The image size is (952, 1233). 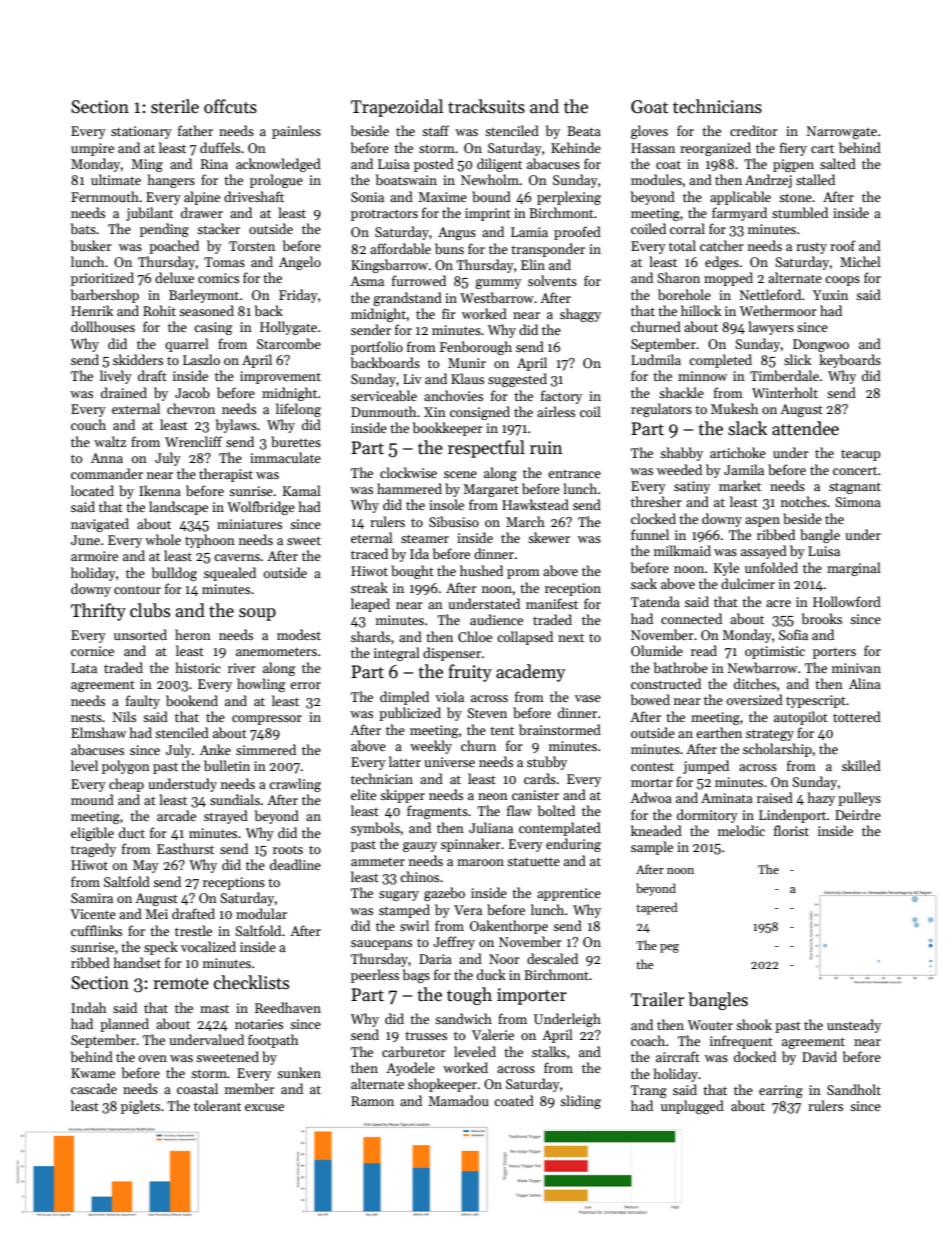 What do you see at coordinates (254, 196) in the page?
I see `driveshaft` at bounding box center [254, 196].
